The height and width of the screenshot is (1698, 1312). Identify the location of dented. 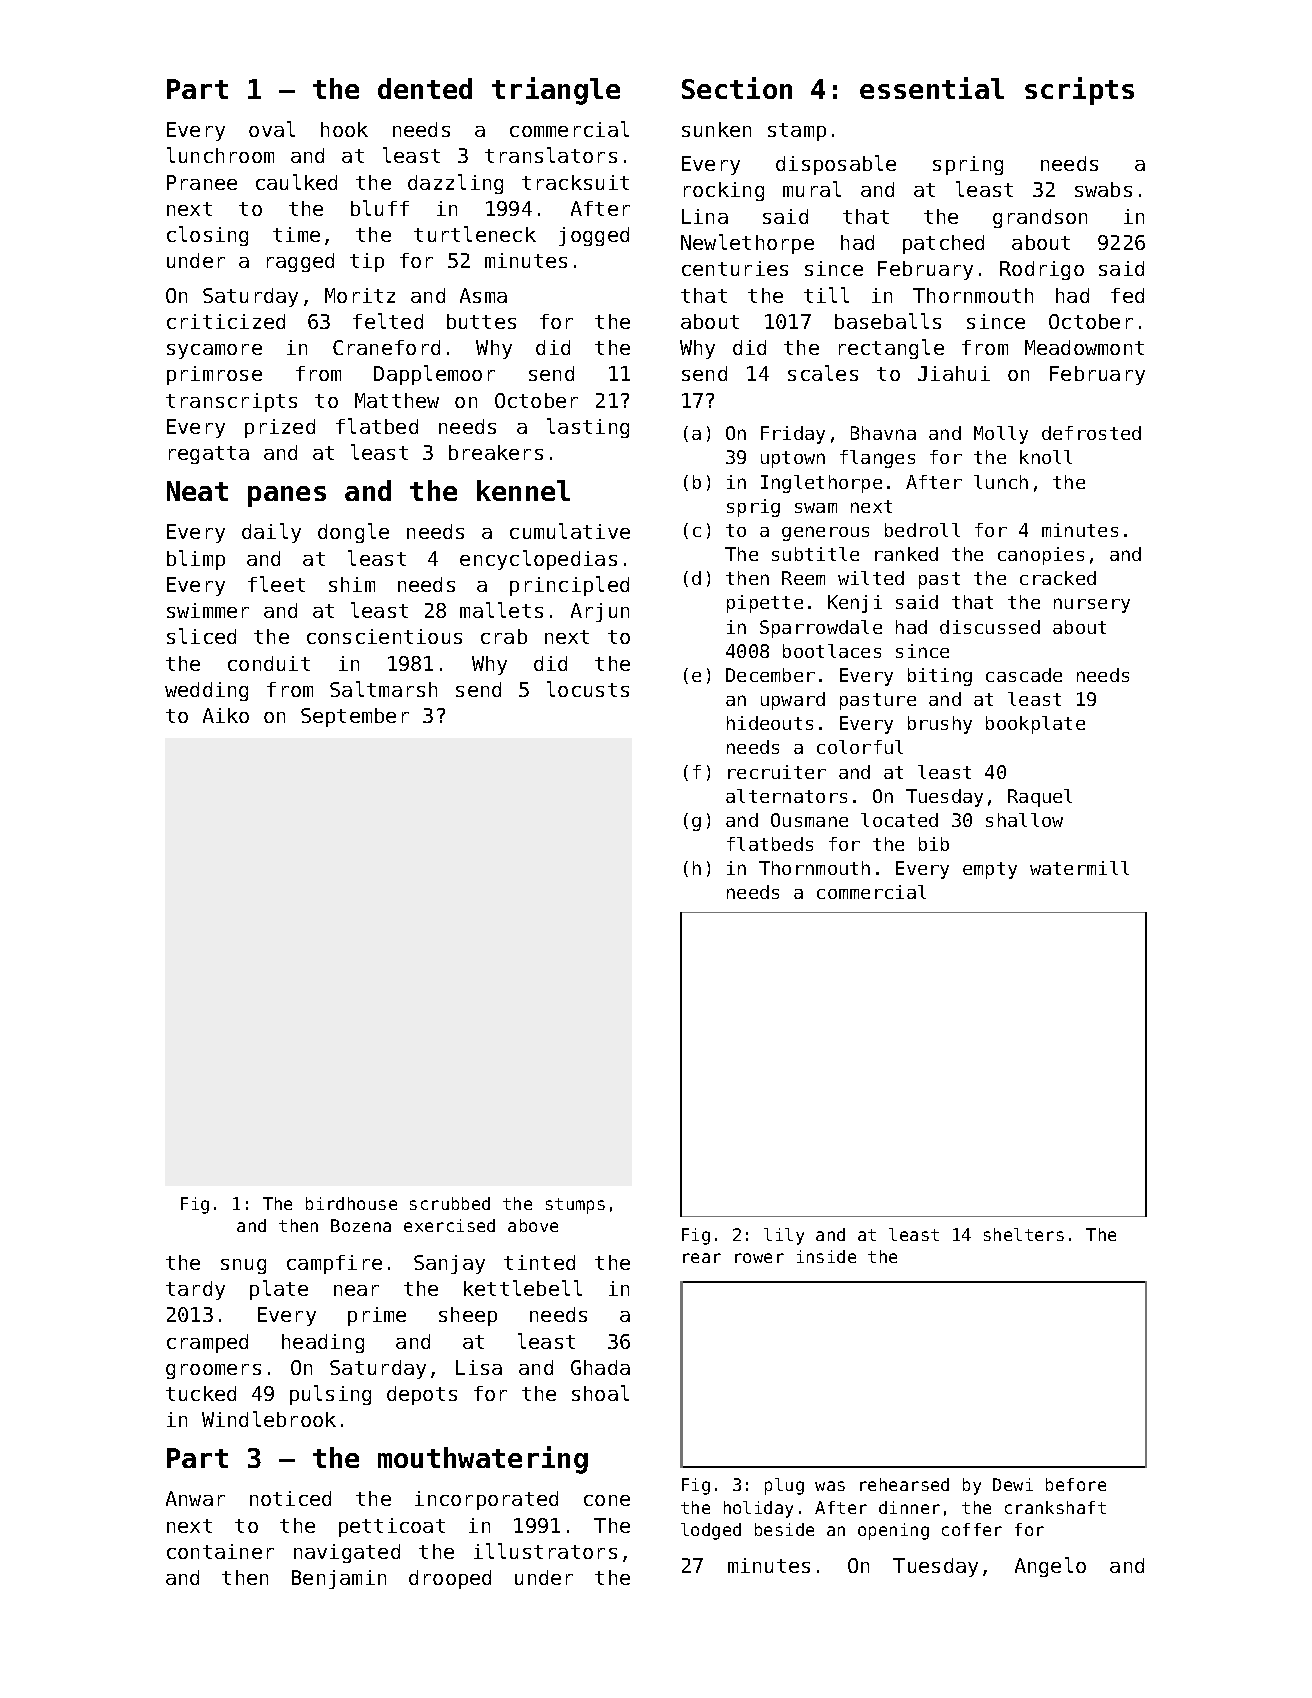
(425, 88).
